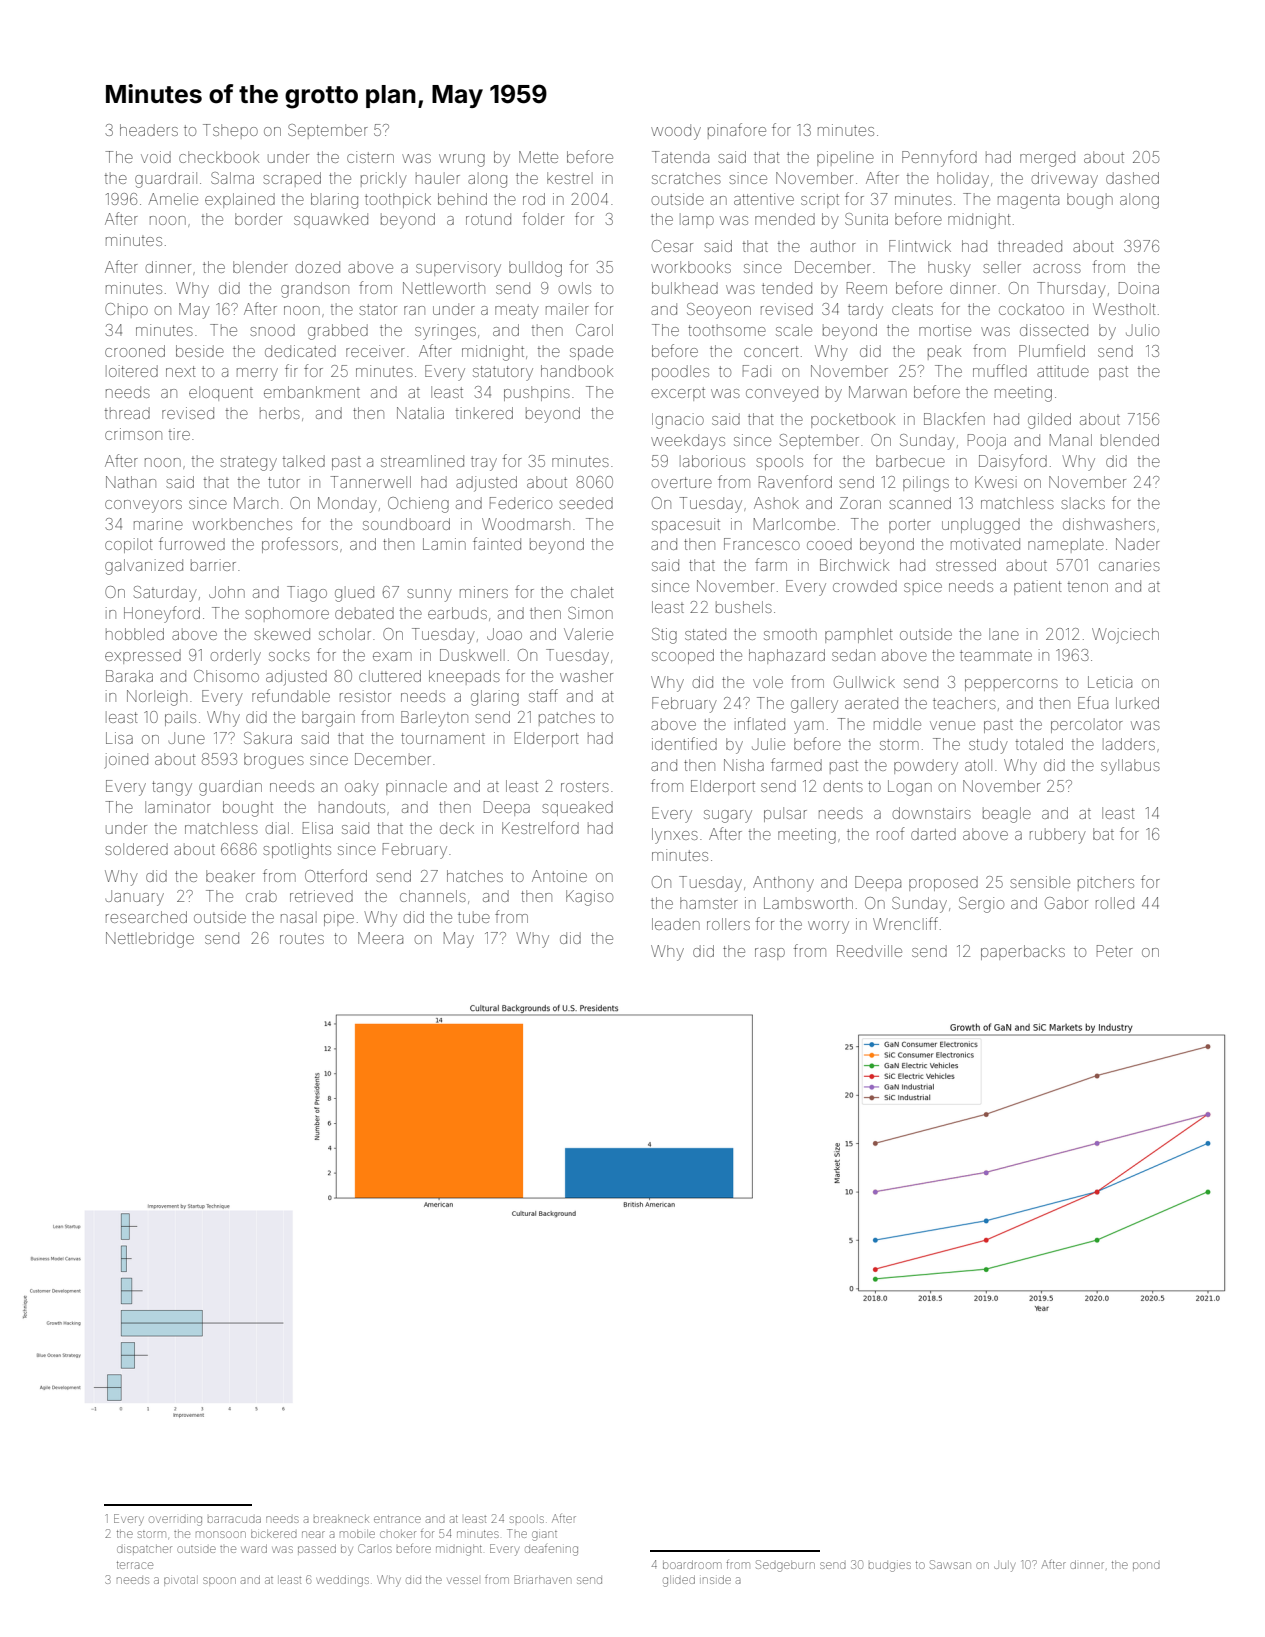 The image size is (1265, 1637). What do you see at coordinates (676, 132) in the image?
I see `woody` at bounding box center [676, 132].
